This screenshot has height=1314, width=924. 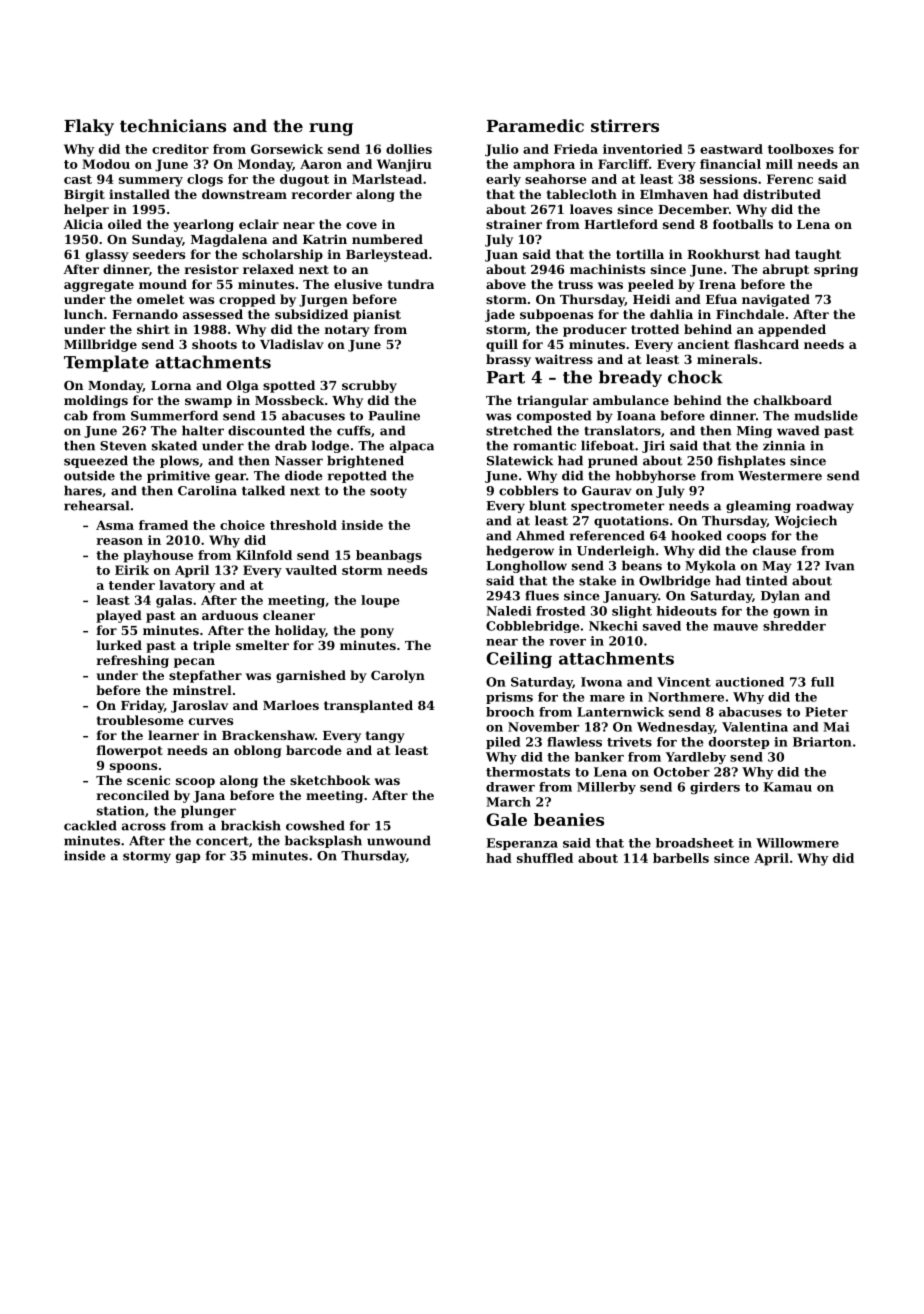 What do you see at coordinates (625, 125) in the screenshot?
I see `stirrers` at bounding box center [625, 125].
